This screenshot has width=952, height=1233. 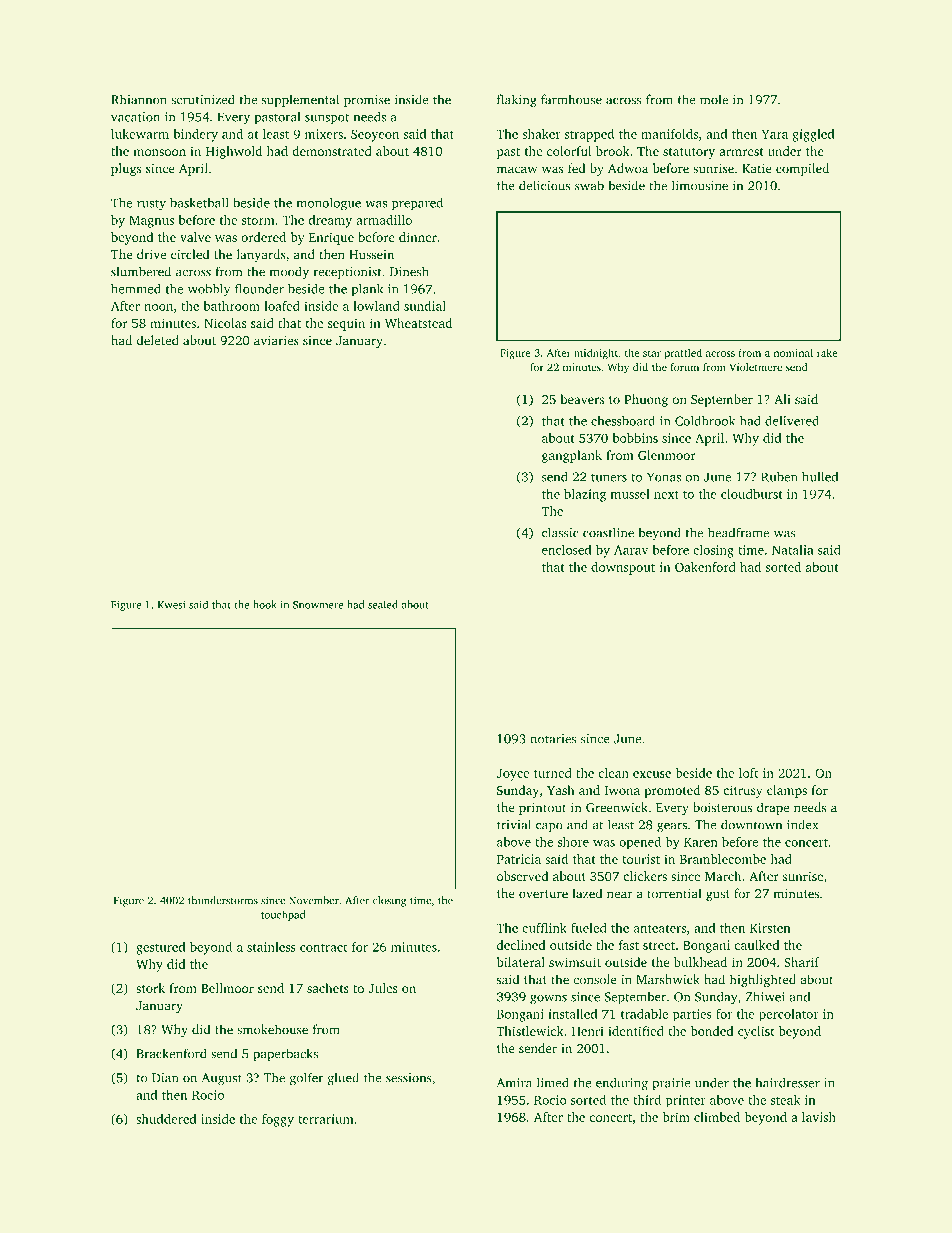 What do you see at coordinates (752, 494) in the screenshot?
I see `cloudburst` at bounding box center [752, 494].
